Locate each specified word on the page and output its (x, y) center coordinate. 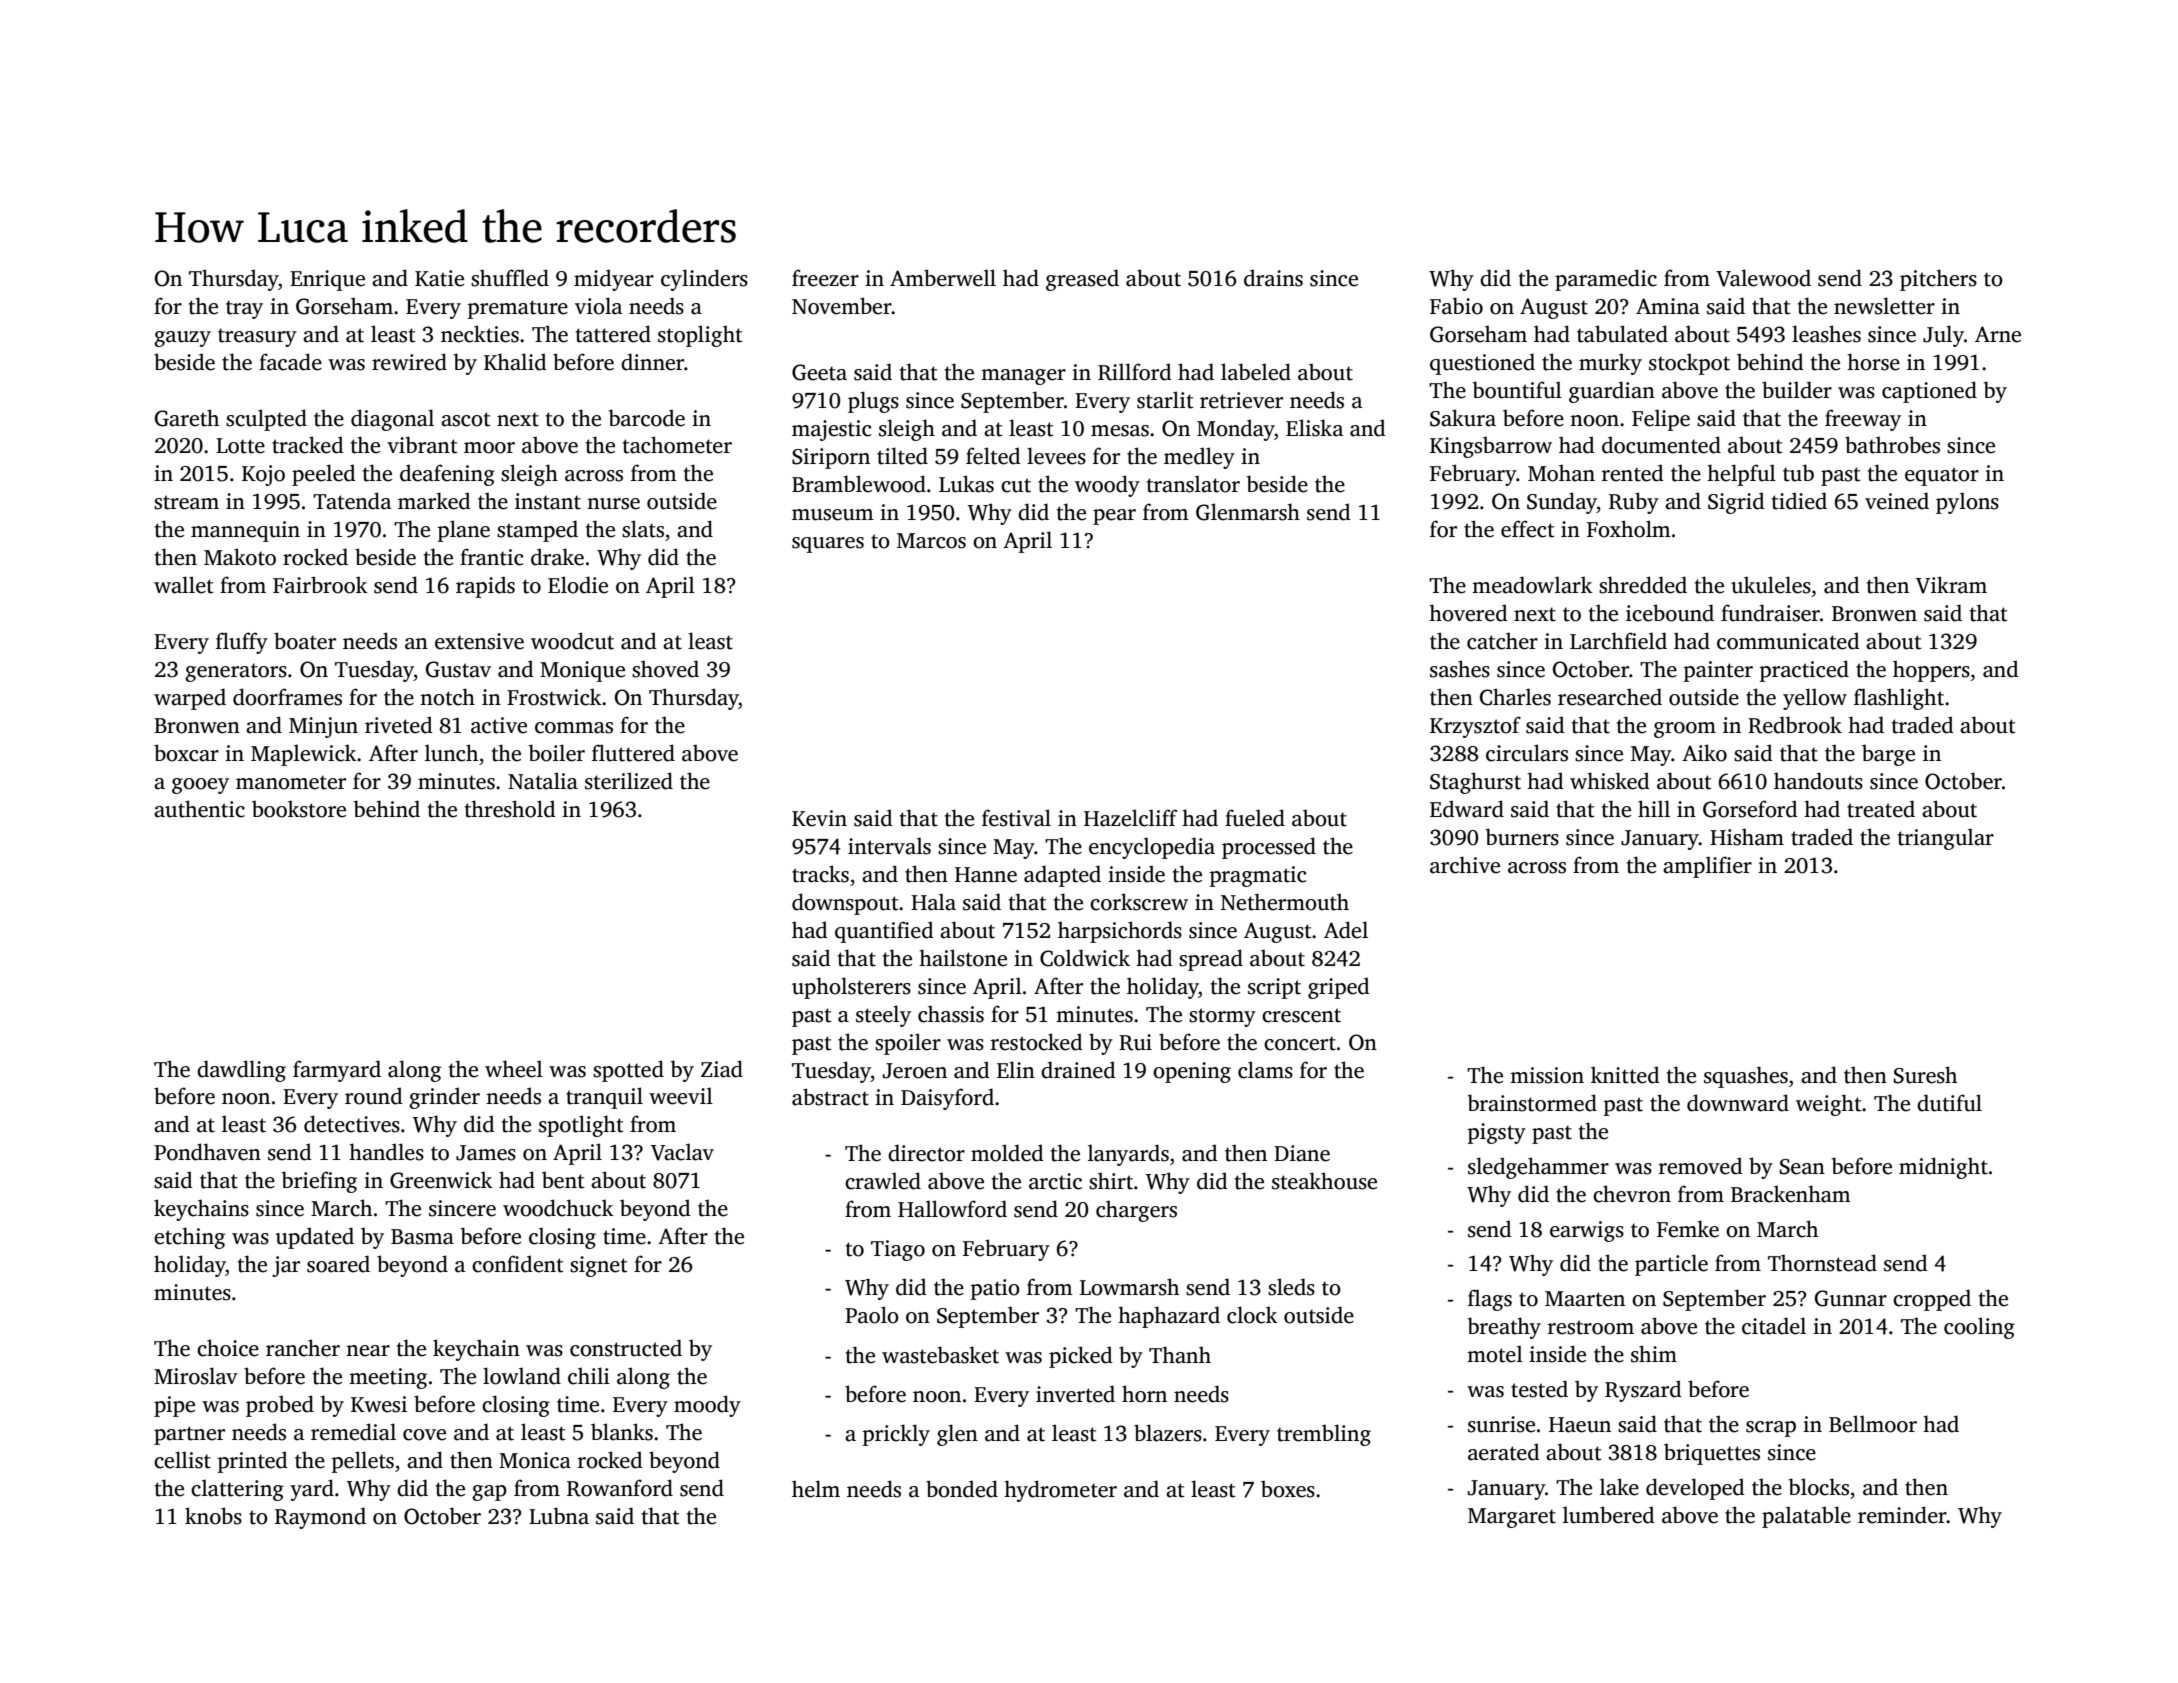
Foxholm (1629, 529)
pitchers (1938, 280)
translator (1193, 484)
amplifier (1707, 867)
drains (1273, 278)
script (1274, 988)
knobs (213, 1516)
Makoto (240, 557)
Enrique (327, 280)
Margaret (1512, 1518)
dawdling (241, 1071)
